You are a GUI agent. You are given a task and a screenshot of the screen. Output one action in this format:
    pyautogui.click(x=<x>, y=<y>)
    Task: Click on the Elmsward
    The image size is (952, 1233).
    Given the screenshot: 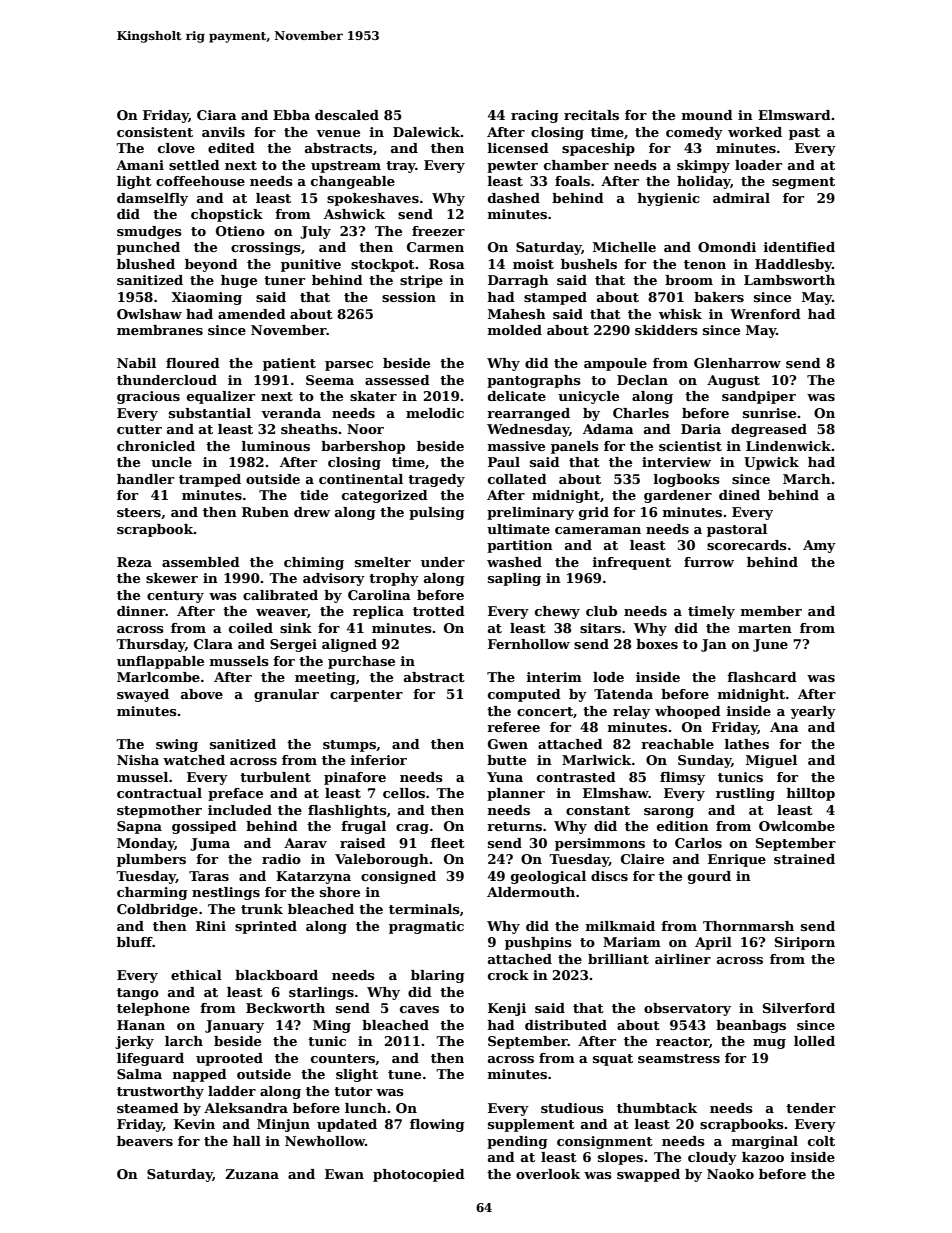 What is the action you would take?
    pyautogui.click(x=794, y=115)
